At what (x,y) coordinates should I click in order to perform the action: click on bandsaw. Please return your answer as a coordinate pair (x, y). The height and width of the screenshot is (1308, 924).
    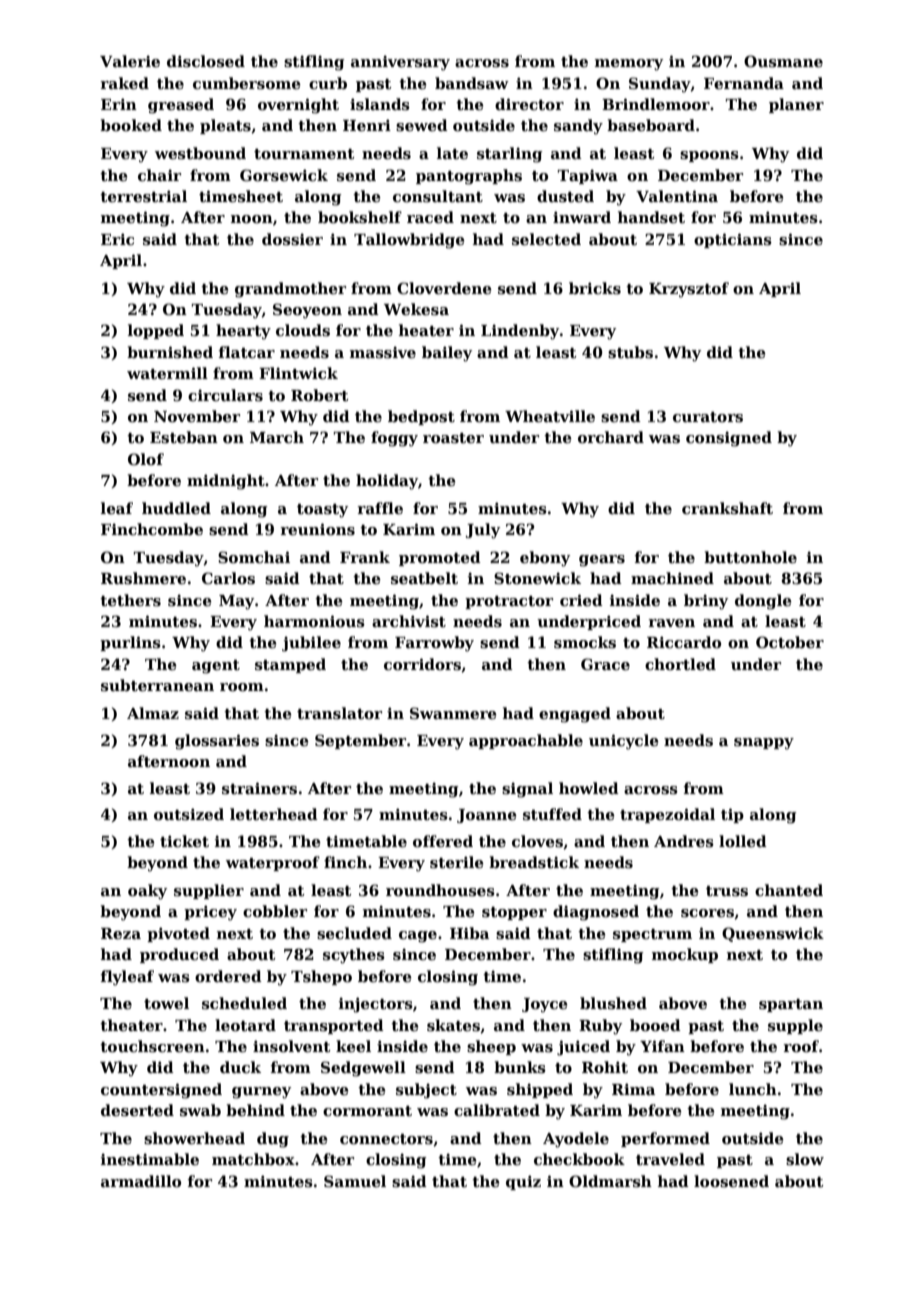
    Looking at the image, I should click on (472, 83).
